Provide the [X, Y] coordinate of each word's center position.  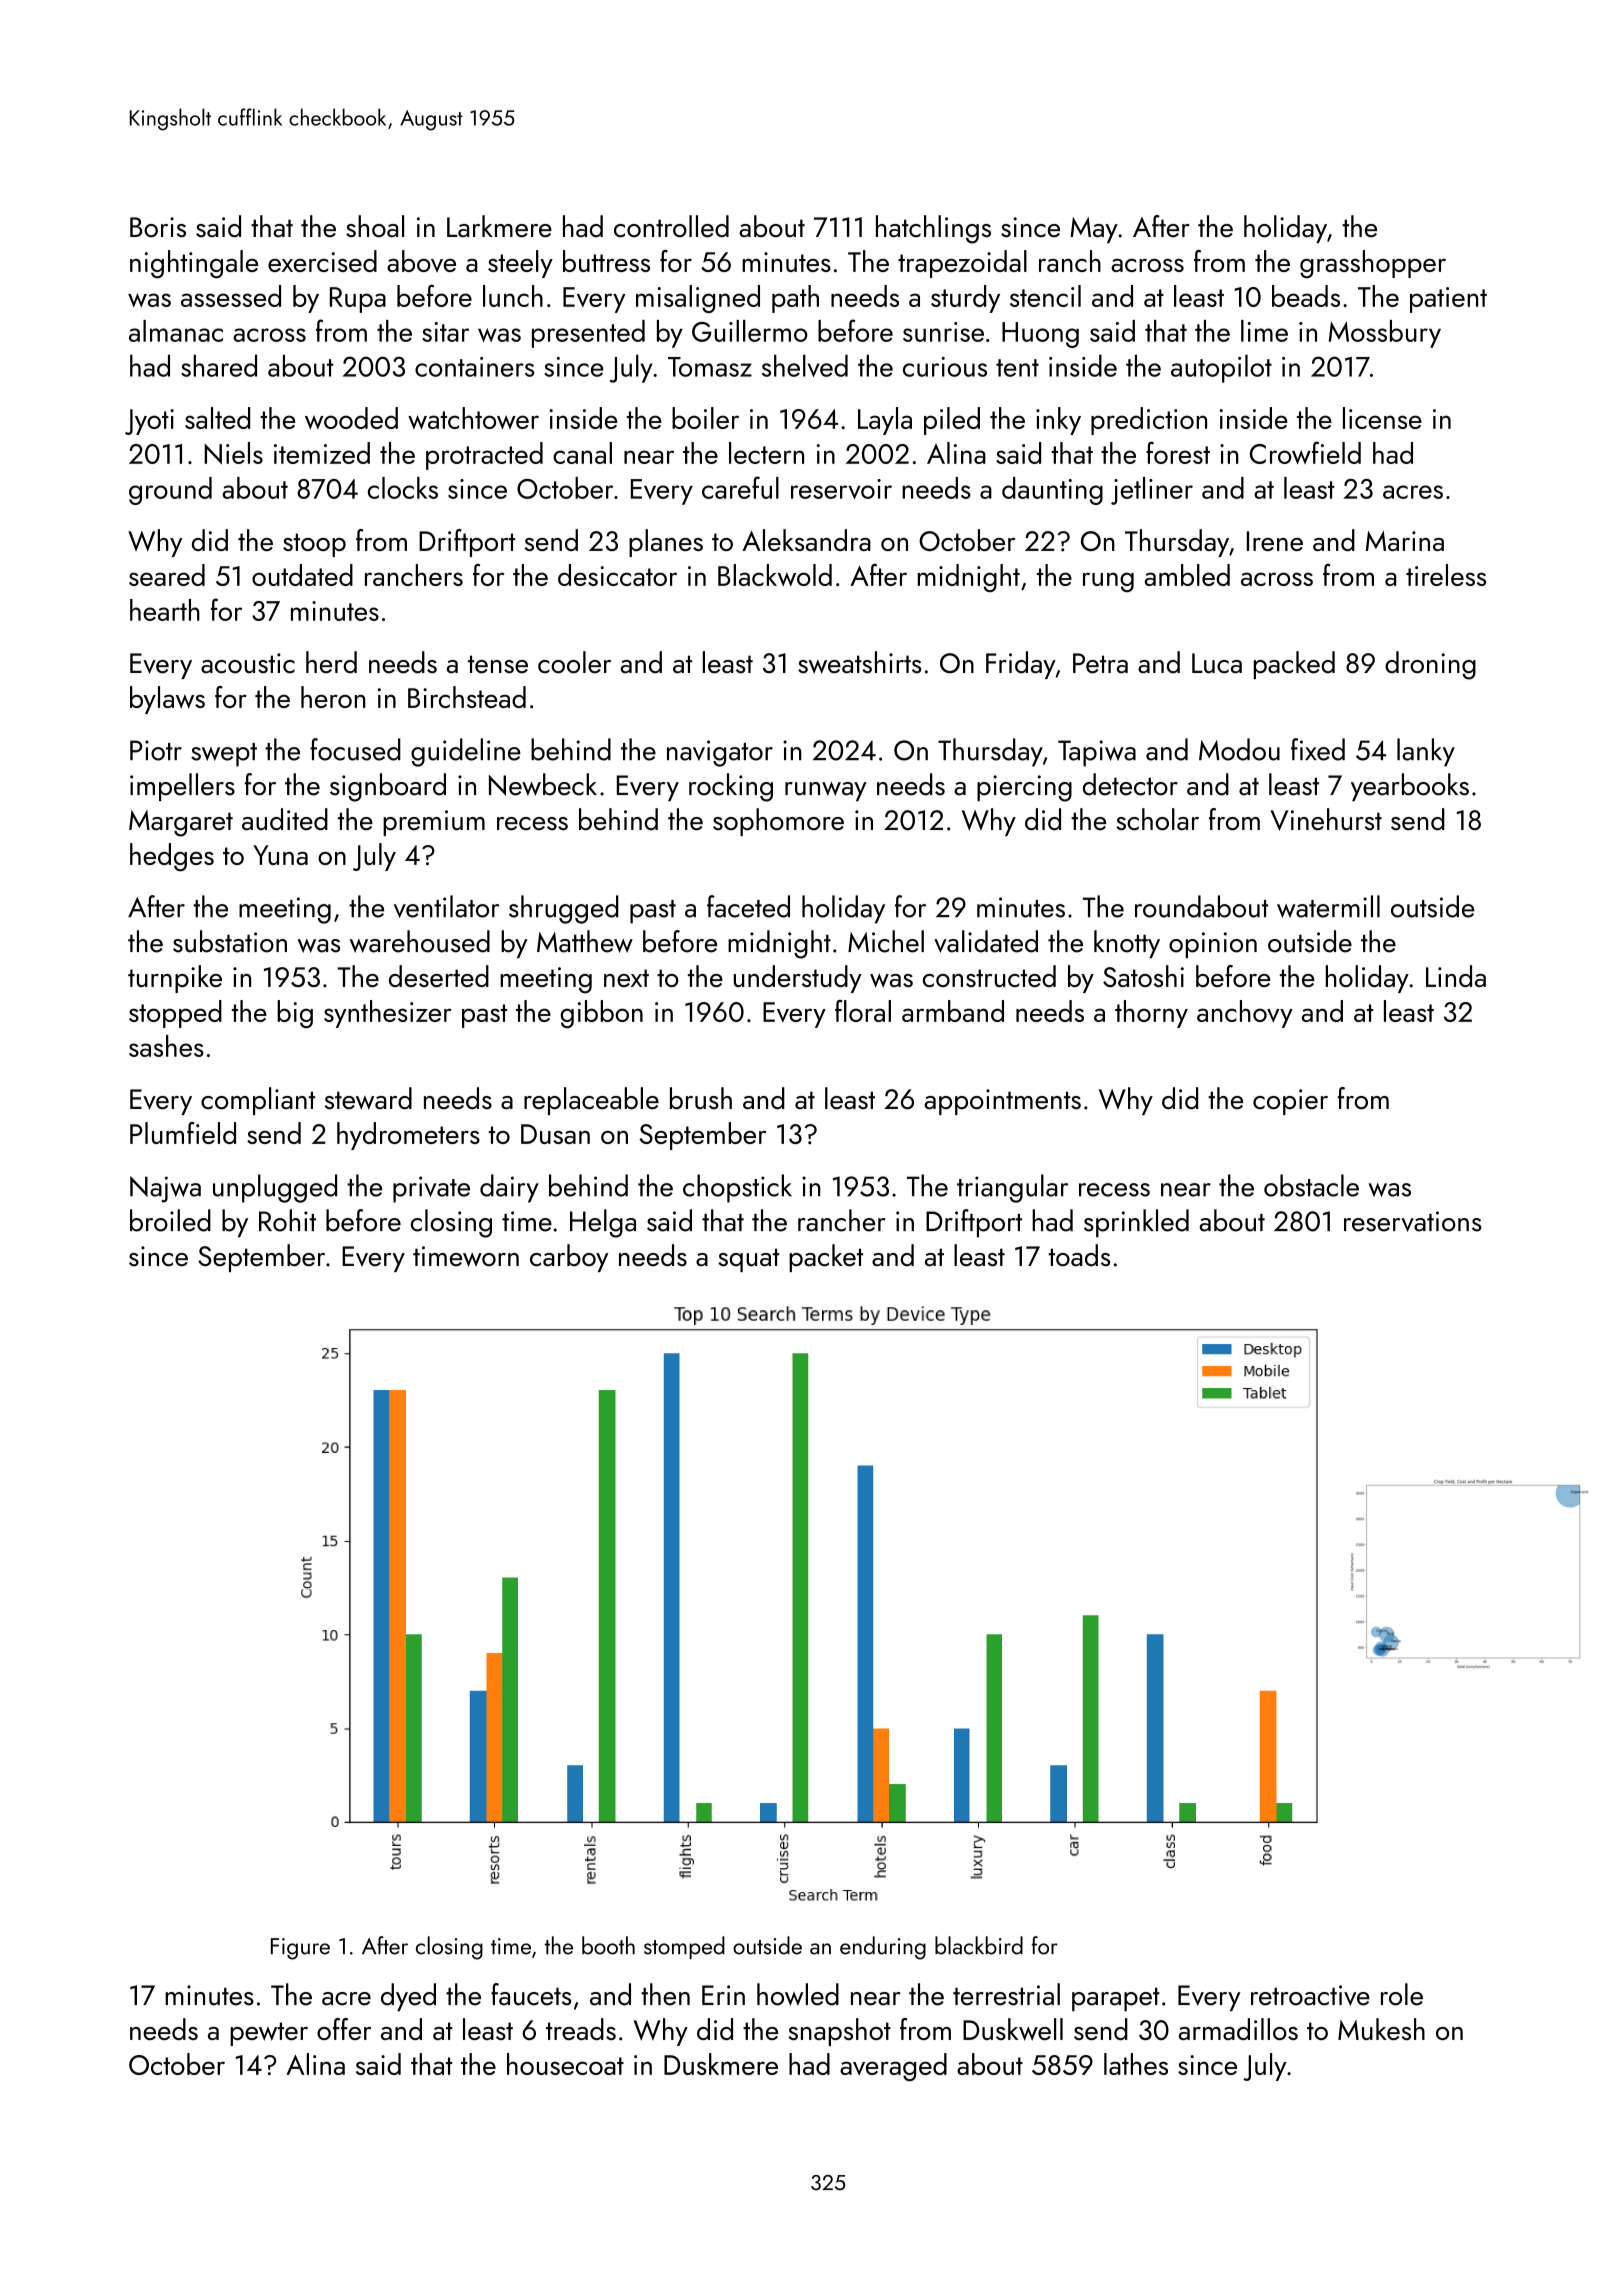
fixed [1318, 749]
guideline [466, 752]
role [1402, 1994]
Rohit [287, 1220]
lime [1264, 331]
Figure [300, 1949]
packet [826, 1258]
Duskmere [721, 2064]
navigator [720, 753]
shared [219, 365]
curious [945, 367]
